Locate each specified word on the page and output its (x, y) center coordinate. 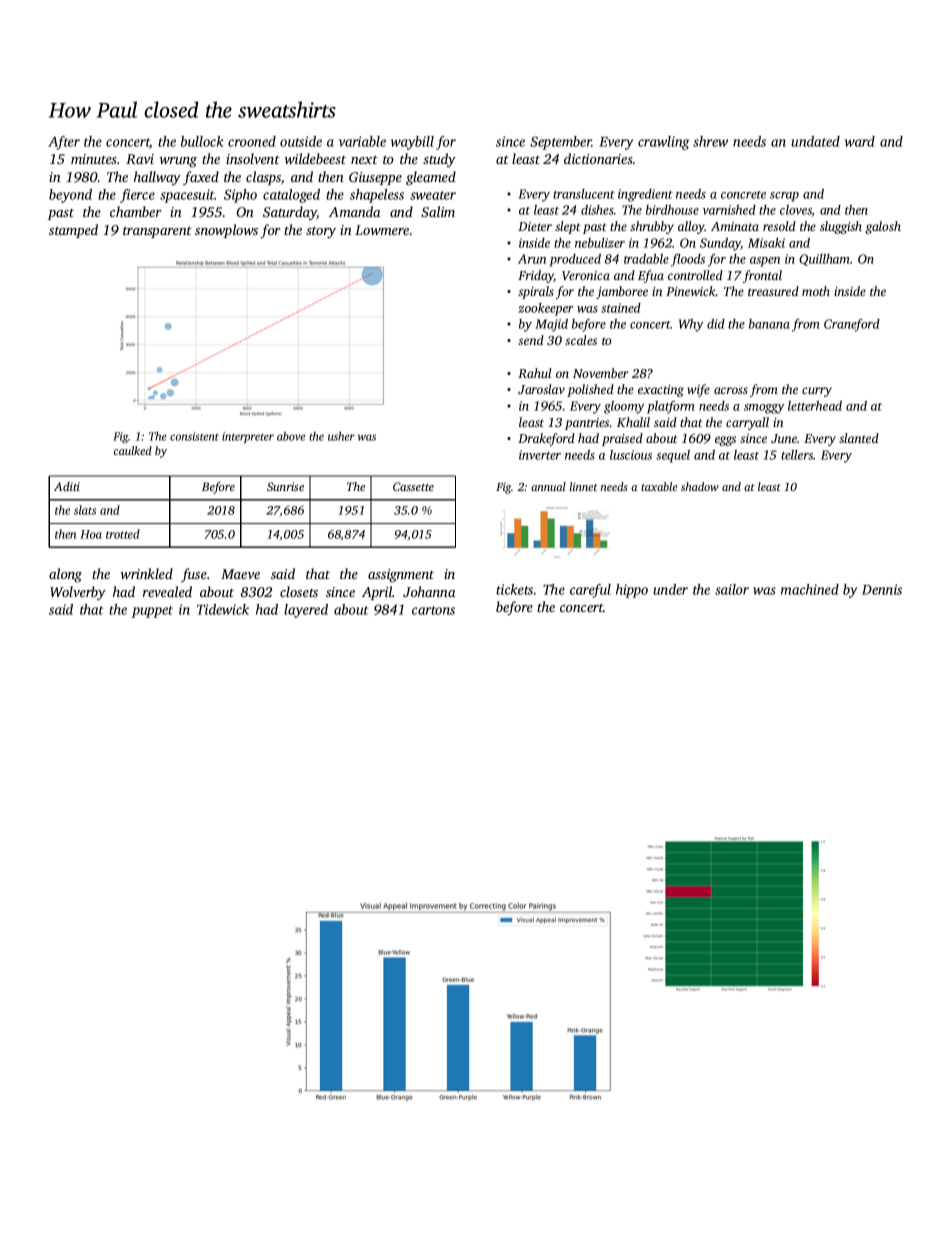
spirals (536, 292)
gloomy (624, 407)
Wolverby (78, 593)
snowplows (226, 231)
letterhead (815, 406)
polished (590, 390)
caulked (133, 450)
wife (698, 390)
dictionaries (598, 158)
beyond (70, 196)
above (291, 436)
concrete (743, 195)
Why (691, 325)
